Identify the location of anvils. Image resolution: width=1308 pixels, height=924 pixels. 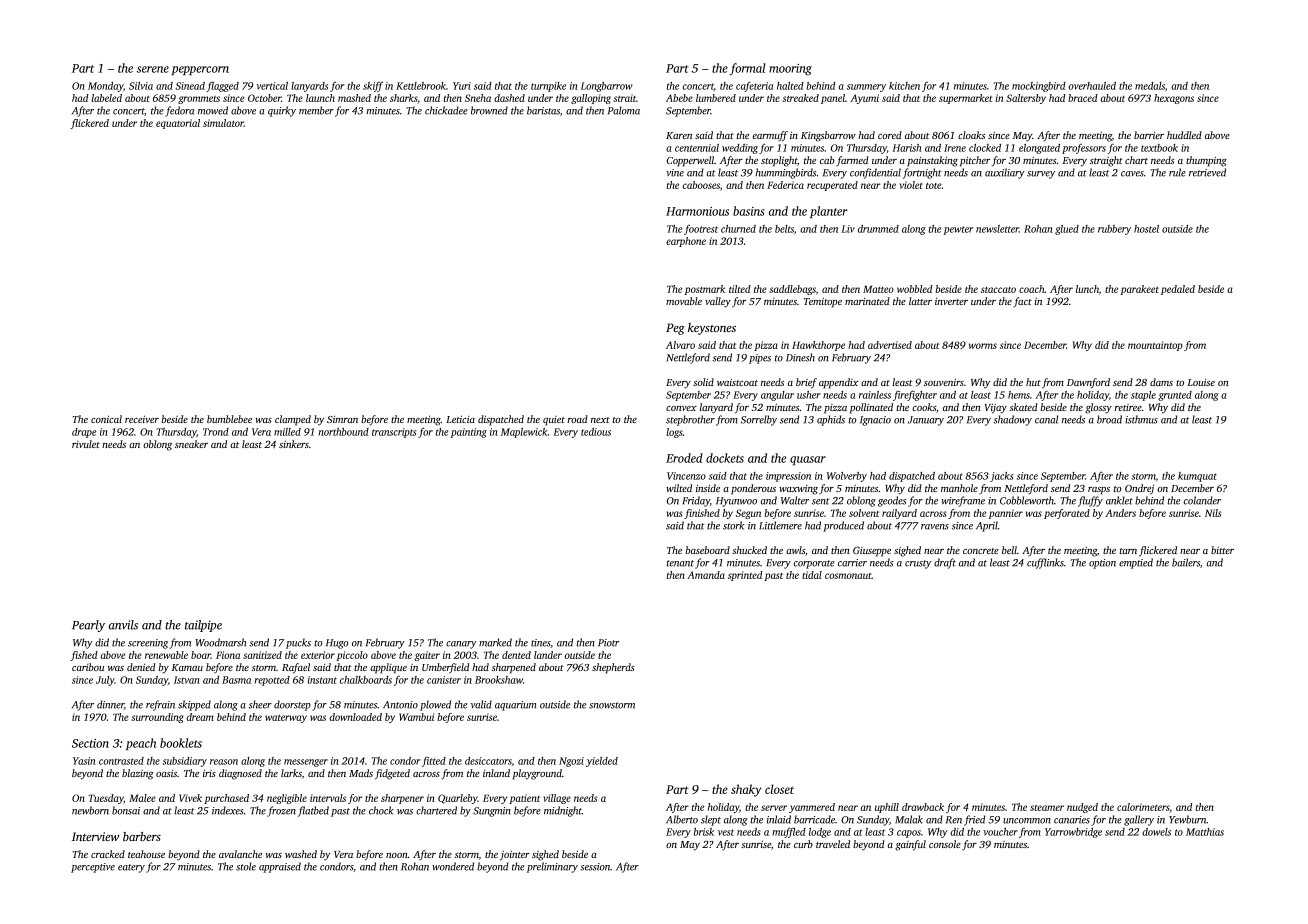
(123, 625).
